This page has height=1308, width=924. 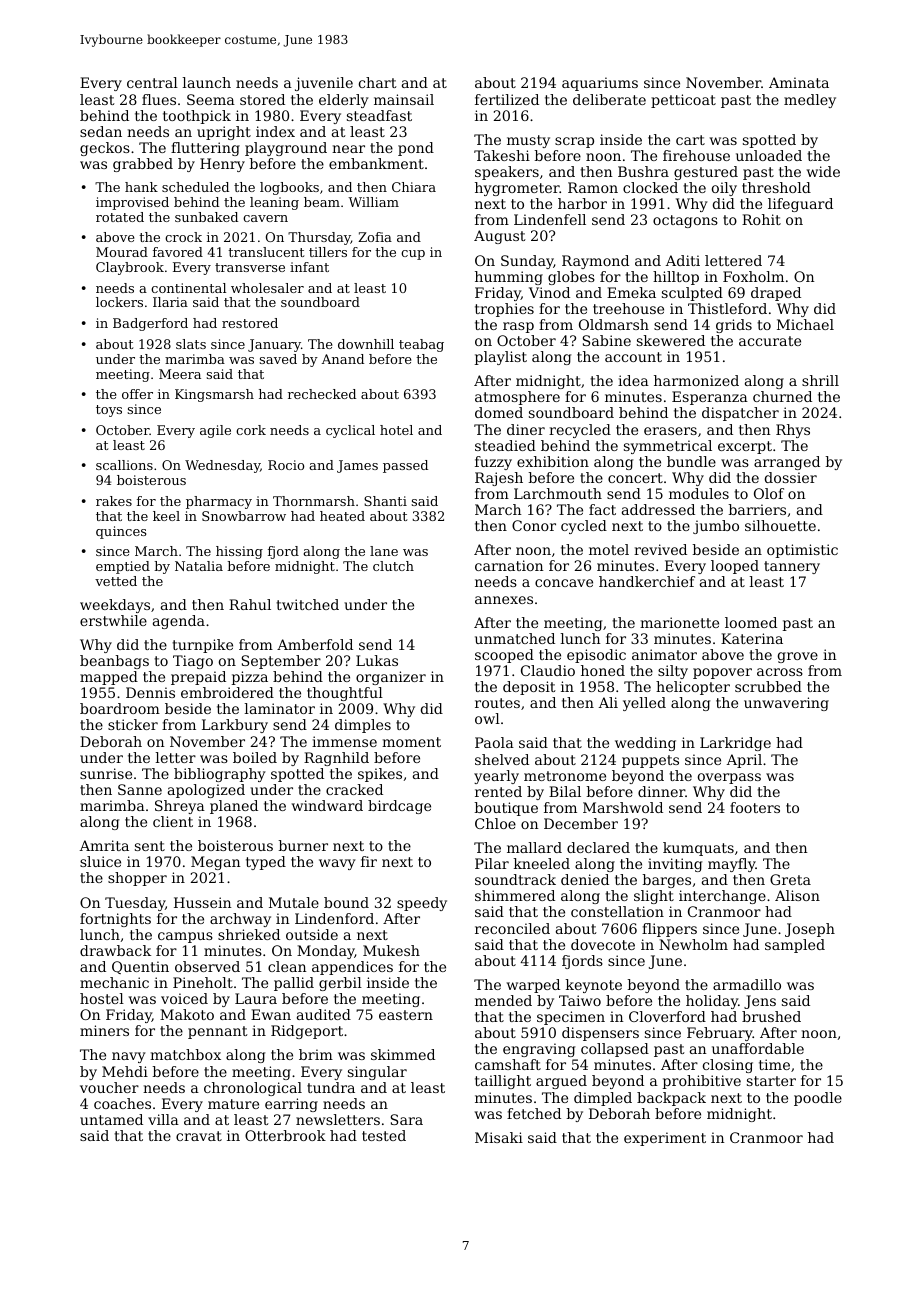 What do you see at coordinates (285, 1135) in the page?
I see `Otterbrook` at bounding box center [285, 1135].
